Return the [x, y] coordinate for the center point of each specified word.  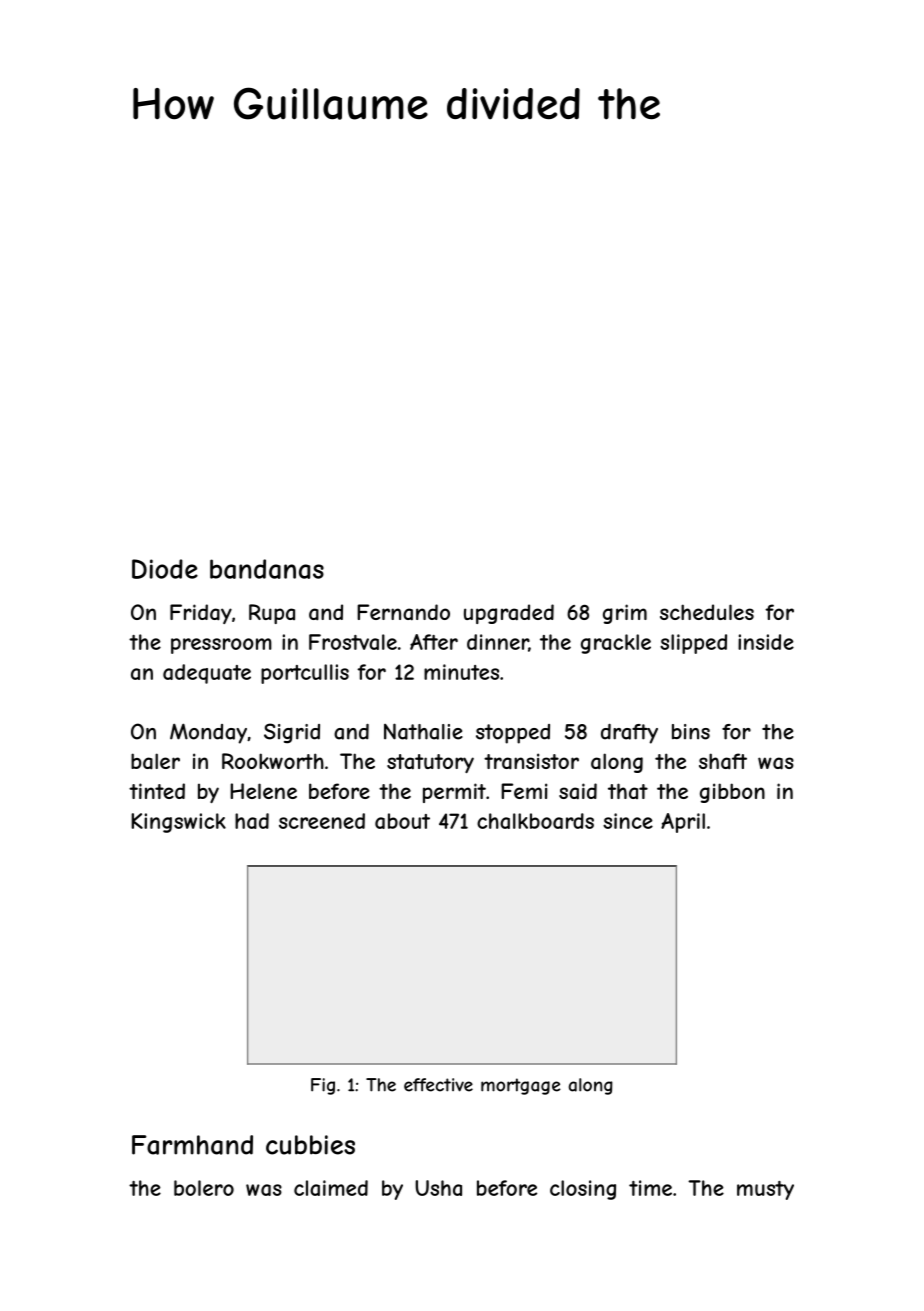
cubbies [310, 1145]
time [650, 1188]
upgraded [509, 614]
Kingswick [178, 823]
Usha [438, 1188]
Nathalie [423, 731]
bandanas [267, 569]
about [402, 821]
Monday [208, 733]
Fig [323, 1086]
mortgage [521, 1086]
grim [625, 614]
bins [691, 732]
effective [438, 1085]
